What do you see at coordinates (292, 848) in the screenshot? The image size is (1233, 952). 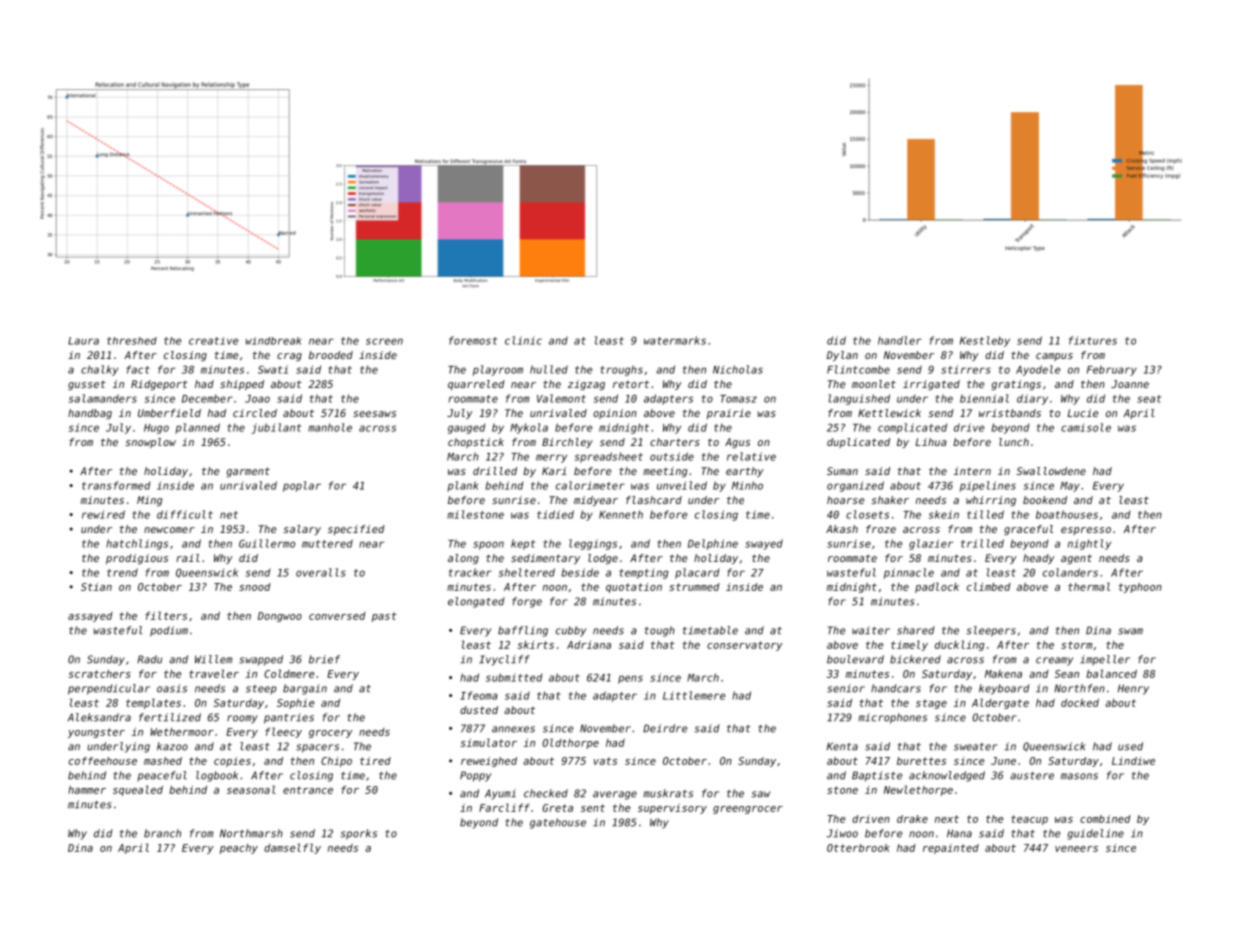 I see `damselfly` at bounding box center [292, 848].
